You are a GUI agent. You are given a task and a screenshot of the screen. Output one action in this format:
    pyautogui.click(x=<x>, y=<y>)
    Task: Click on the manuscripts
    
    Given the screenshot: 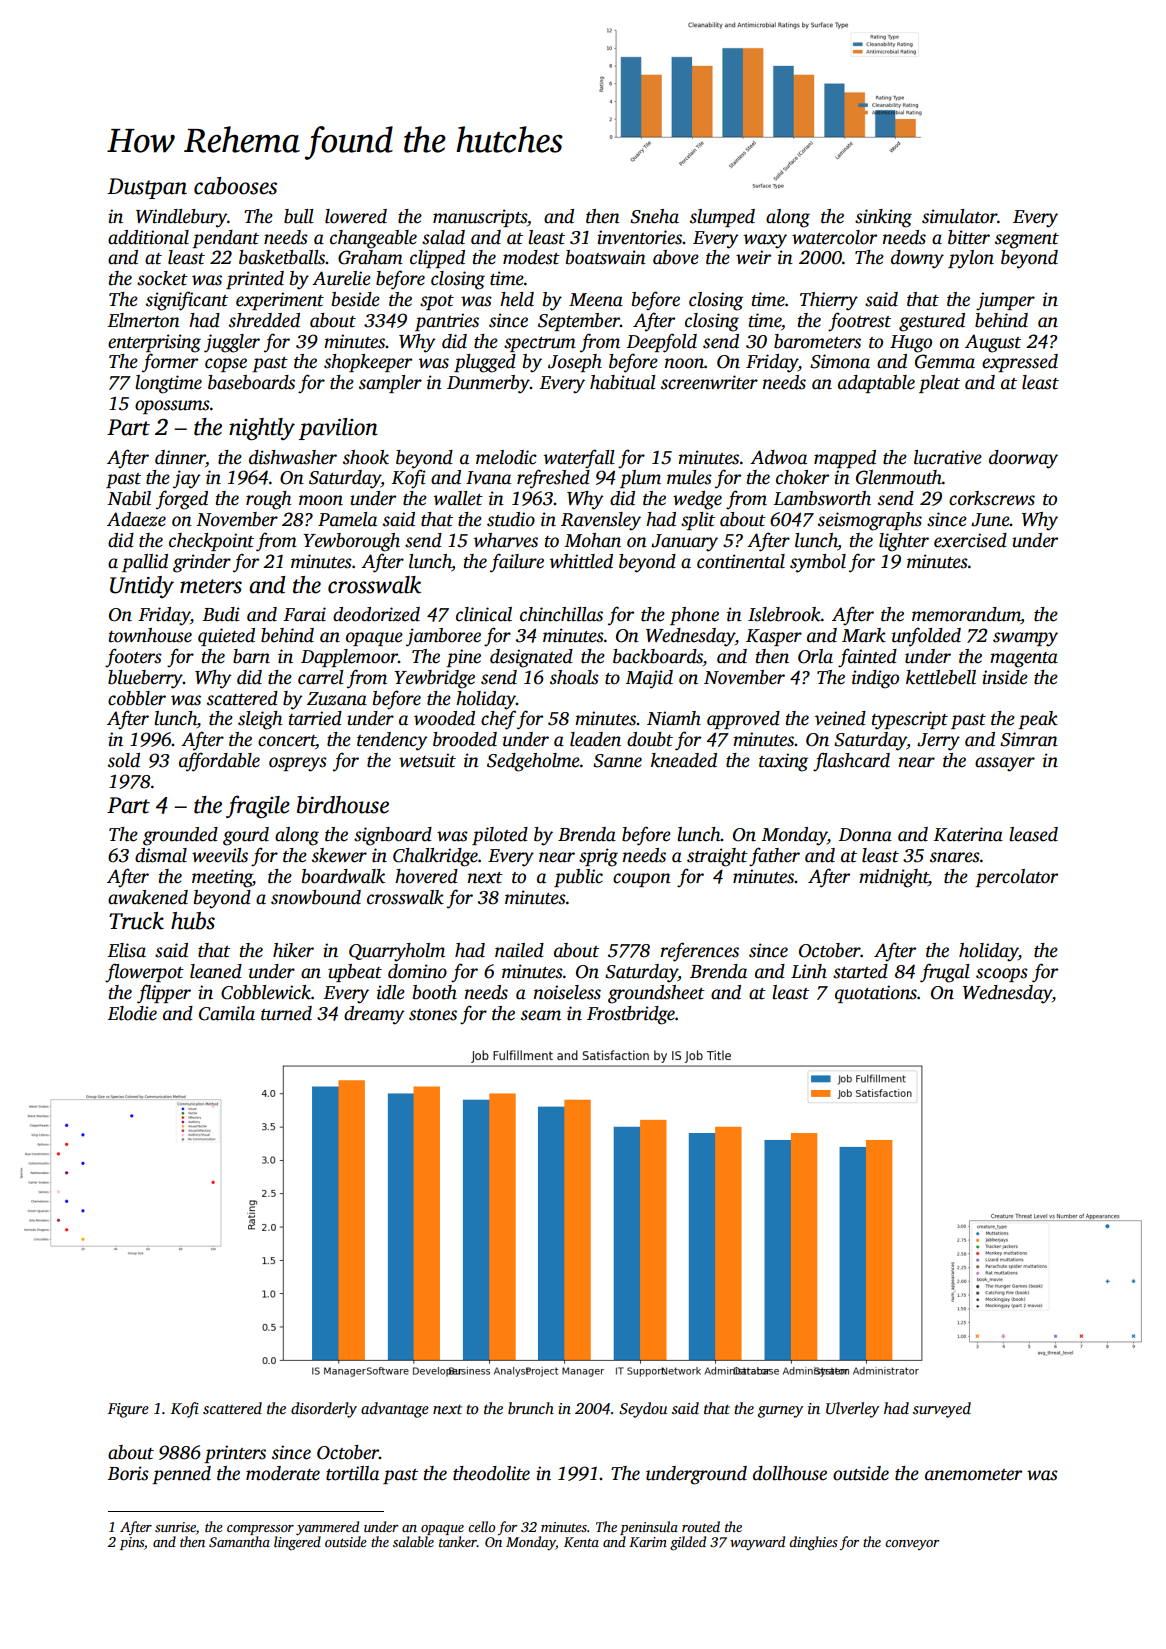 What is the action you would take?
    pyautogui.click(x=480, y=218)
